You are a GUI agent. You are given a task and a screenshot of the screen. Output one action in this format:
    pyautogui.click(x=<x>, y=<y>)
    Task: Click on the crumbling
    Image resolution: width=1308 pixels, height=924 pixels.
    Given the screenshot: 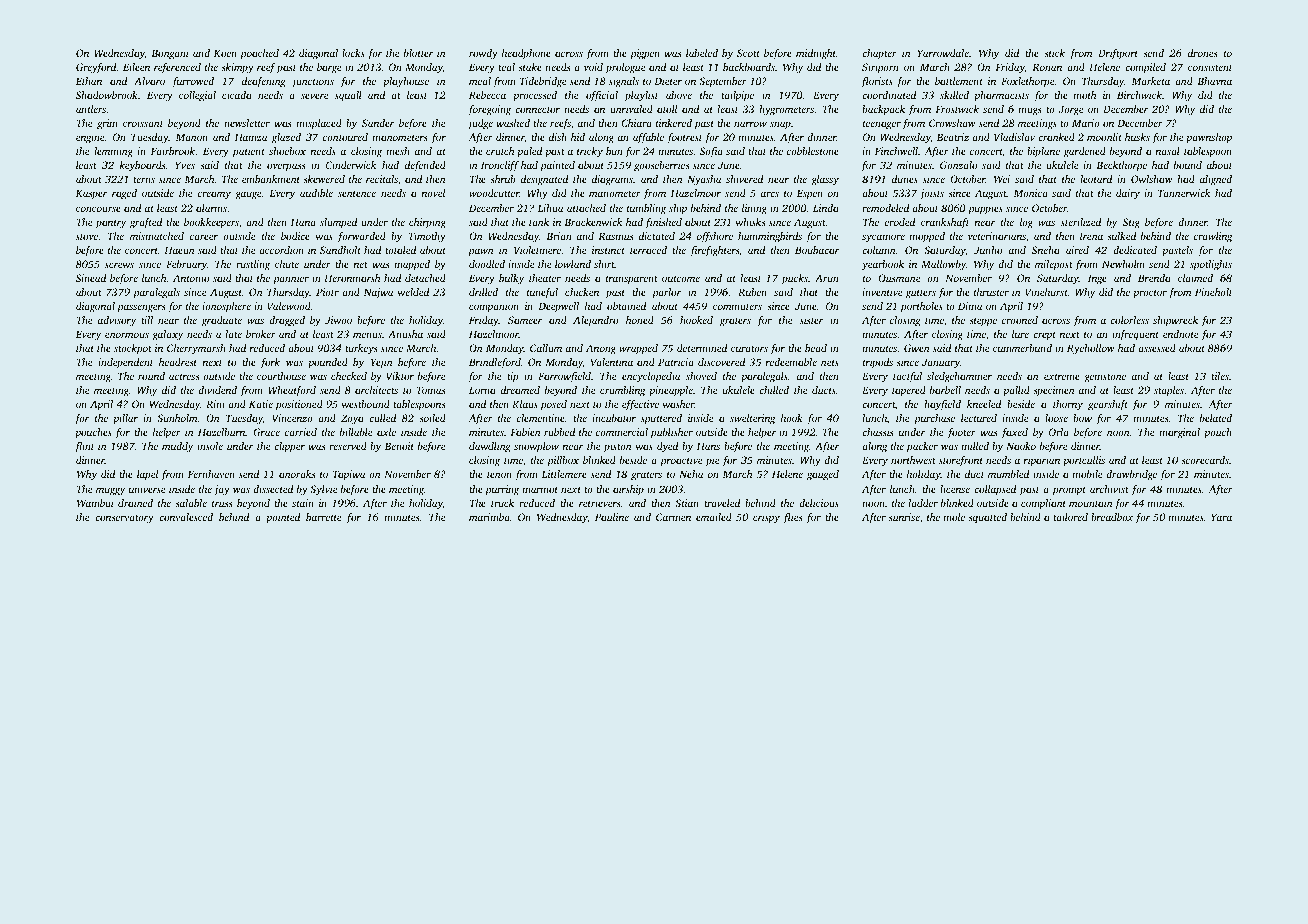 What is the action you would take?
    pyautogui.click(x=622, y=391)
